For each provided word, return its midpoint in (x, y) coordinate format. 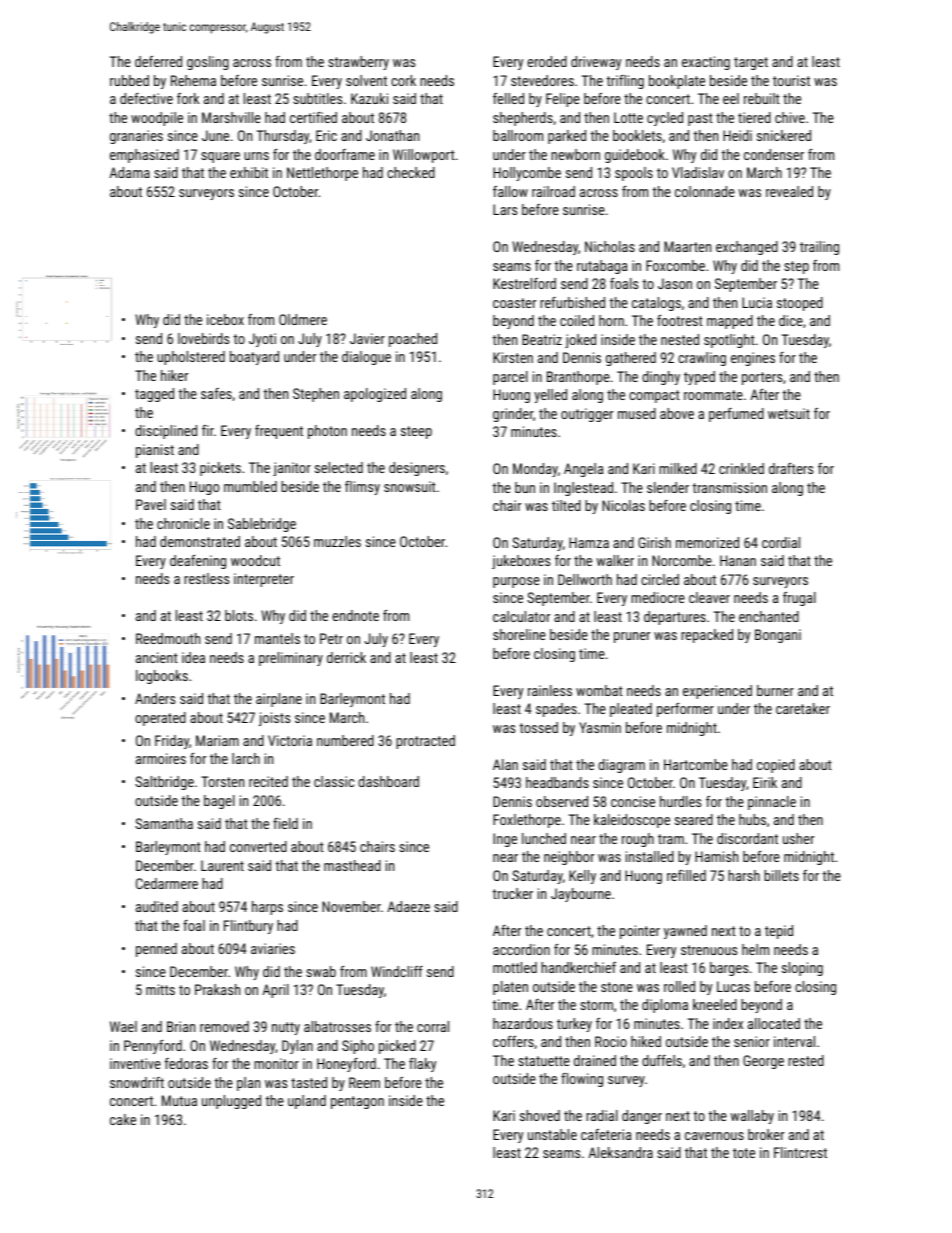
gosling (208, 63)
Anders (155, 698)
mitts (160, 989)
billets (781, 875)
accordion (521, 949)
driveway (596, 63)
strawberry (358, 63)
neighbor (569, 858)
